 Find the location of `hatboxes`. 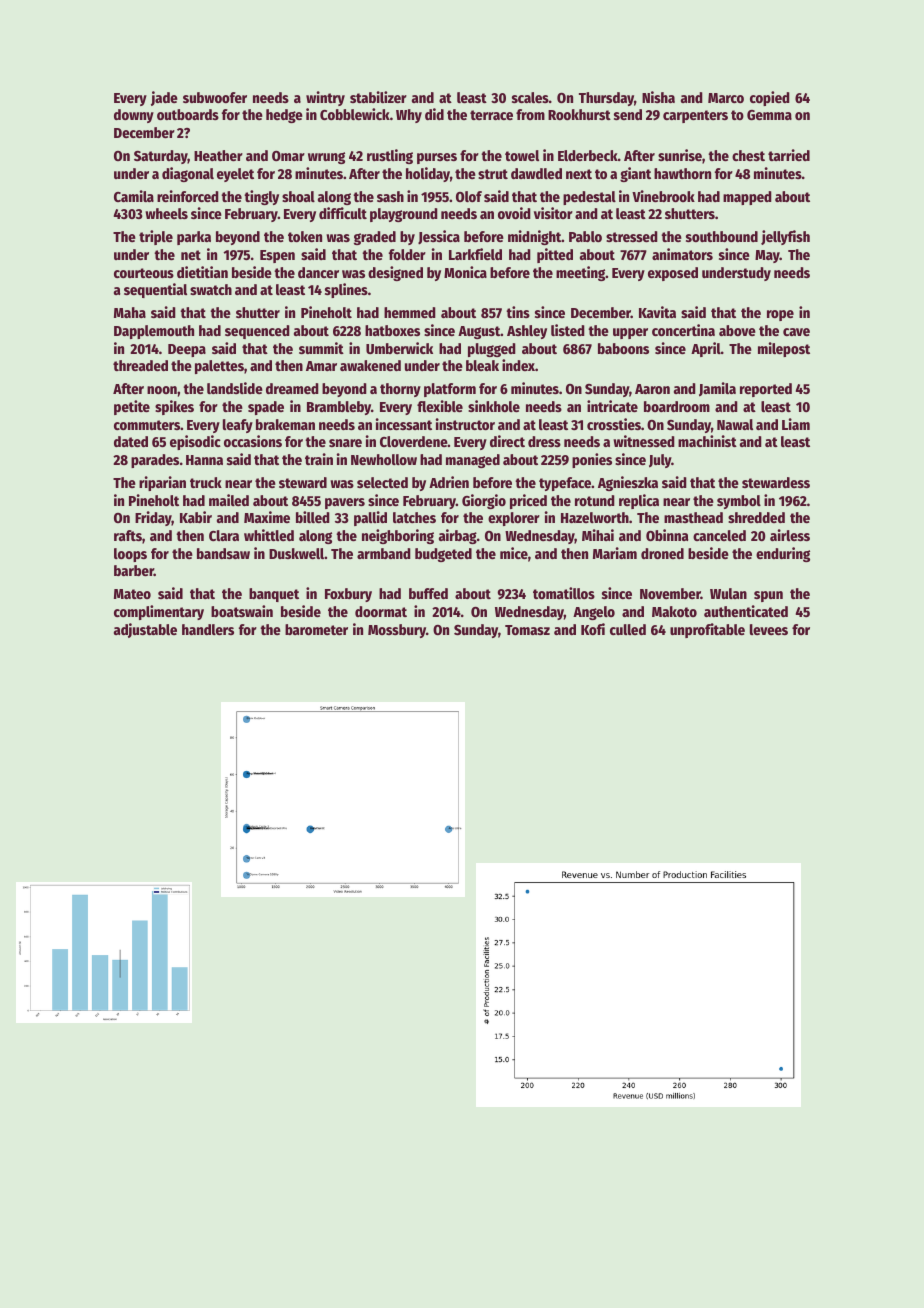

hatboxes is located at coordinates (392, 330).
